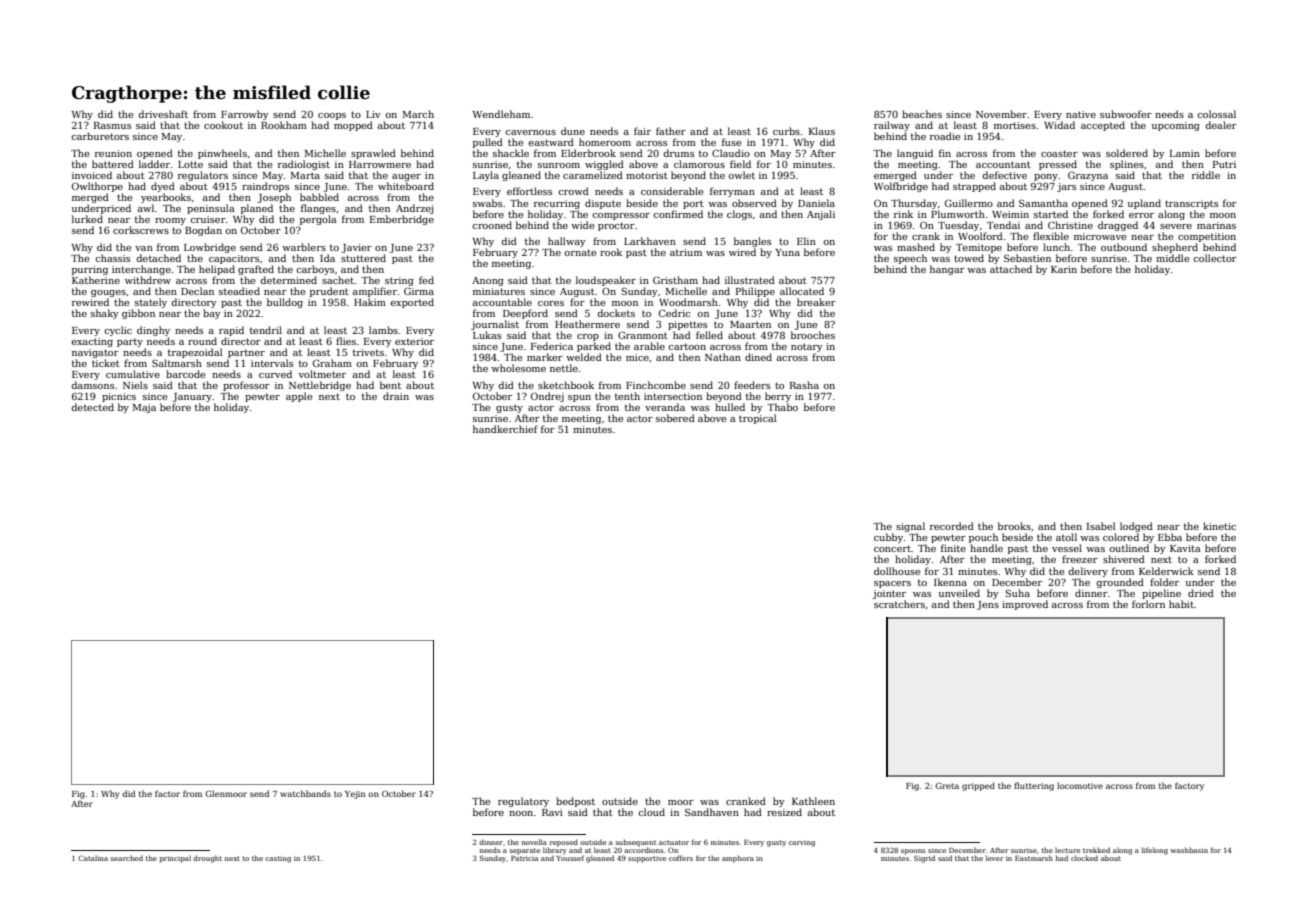 The width and height of the document is (1308, 924). I want to click on Eastmarsh, so click(1034, 858).
